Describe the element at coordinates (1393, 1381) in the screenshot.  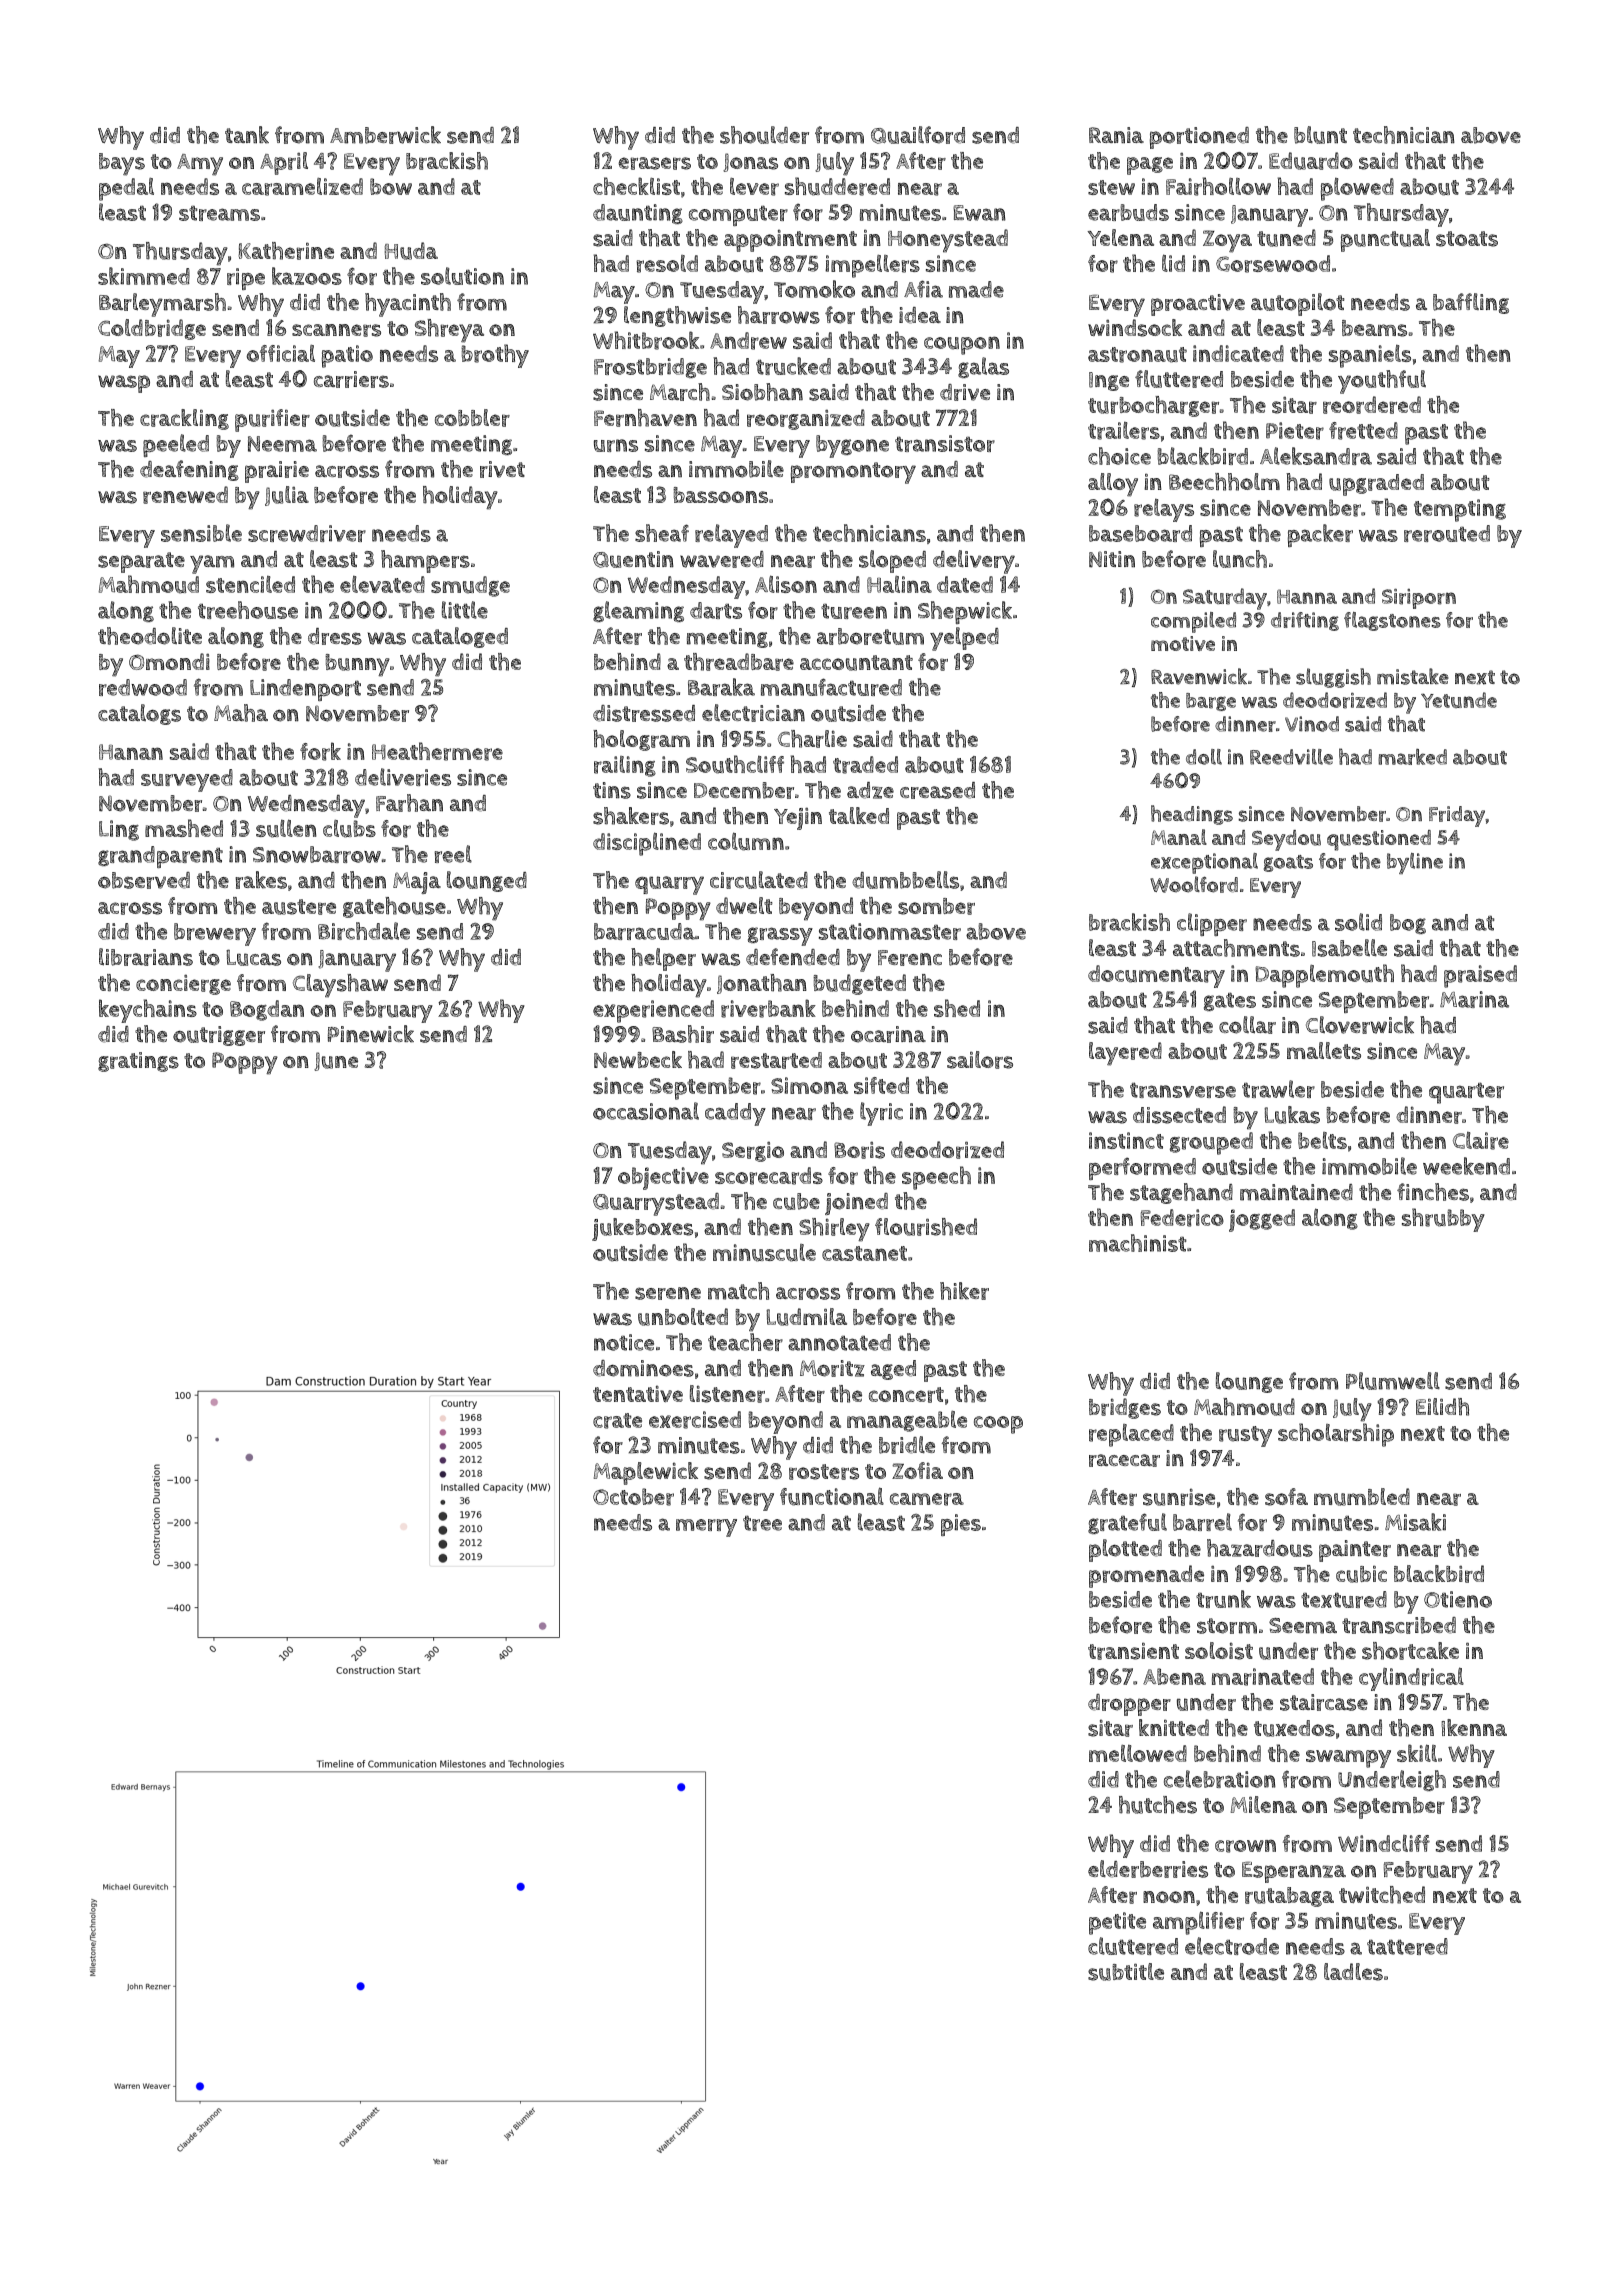
I see `Plumwell` at that location.
